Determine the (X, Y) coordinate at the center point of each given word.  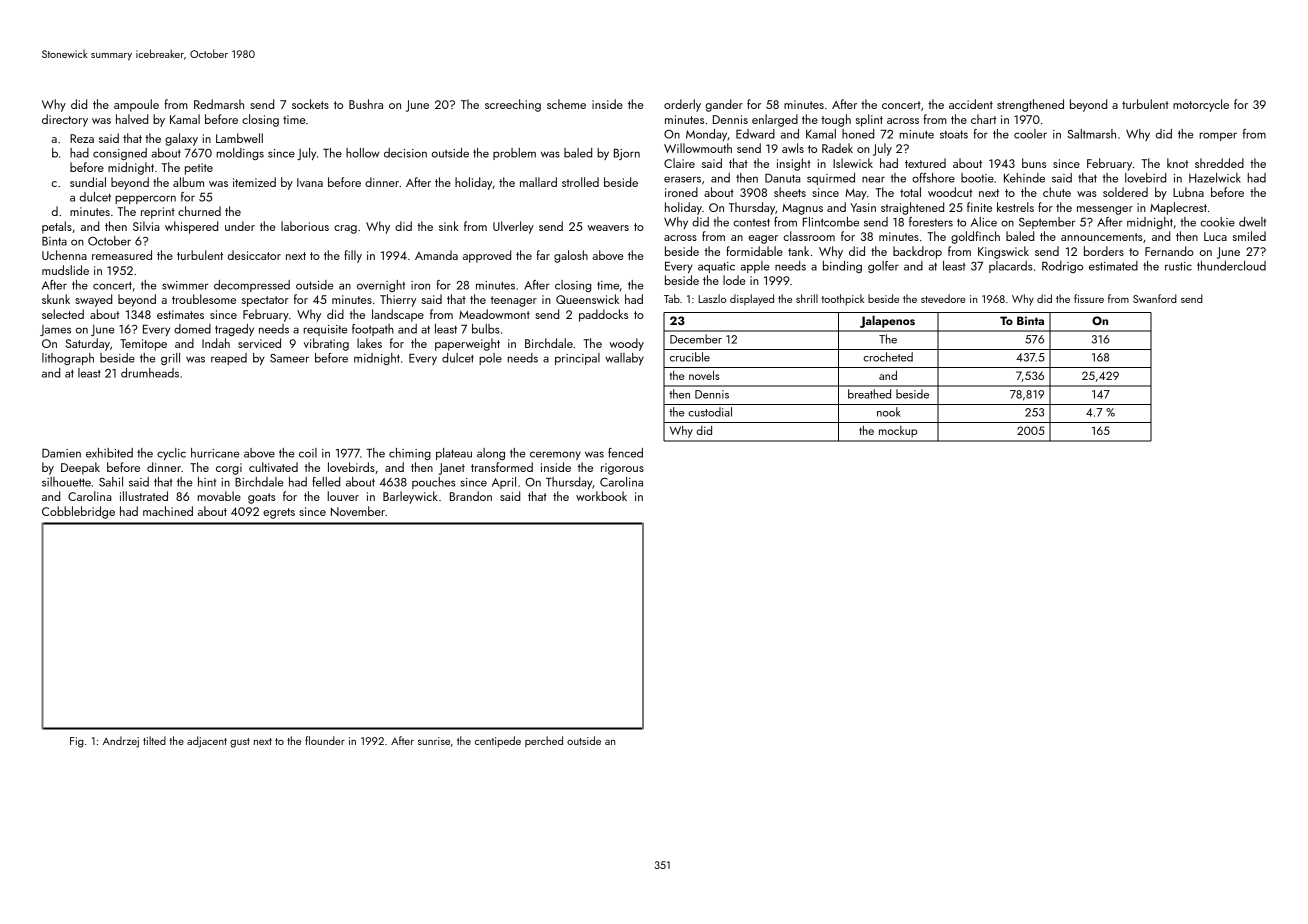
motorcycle (1201, 105)
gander (724, 105)
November (358, 511)
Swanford (1155, 298)
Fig (77, 742)
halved (132, 119)
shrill (807, 298)
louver (343, 496)
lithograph (68, 359)
